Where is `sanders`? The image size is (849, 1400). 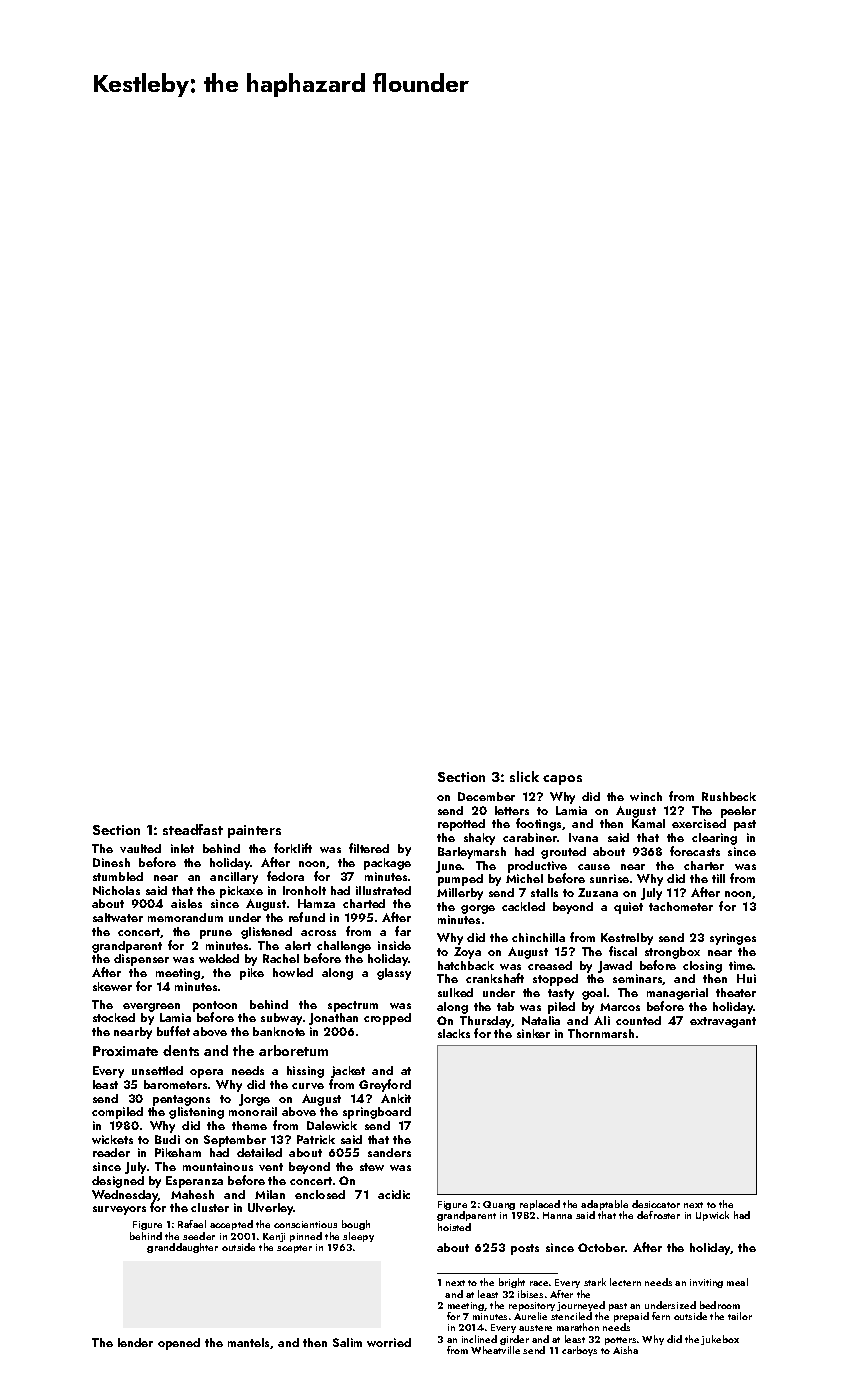
sanders is located at coordinates (389, 1152).
